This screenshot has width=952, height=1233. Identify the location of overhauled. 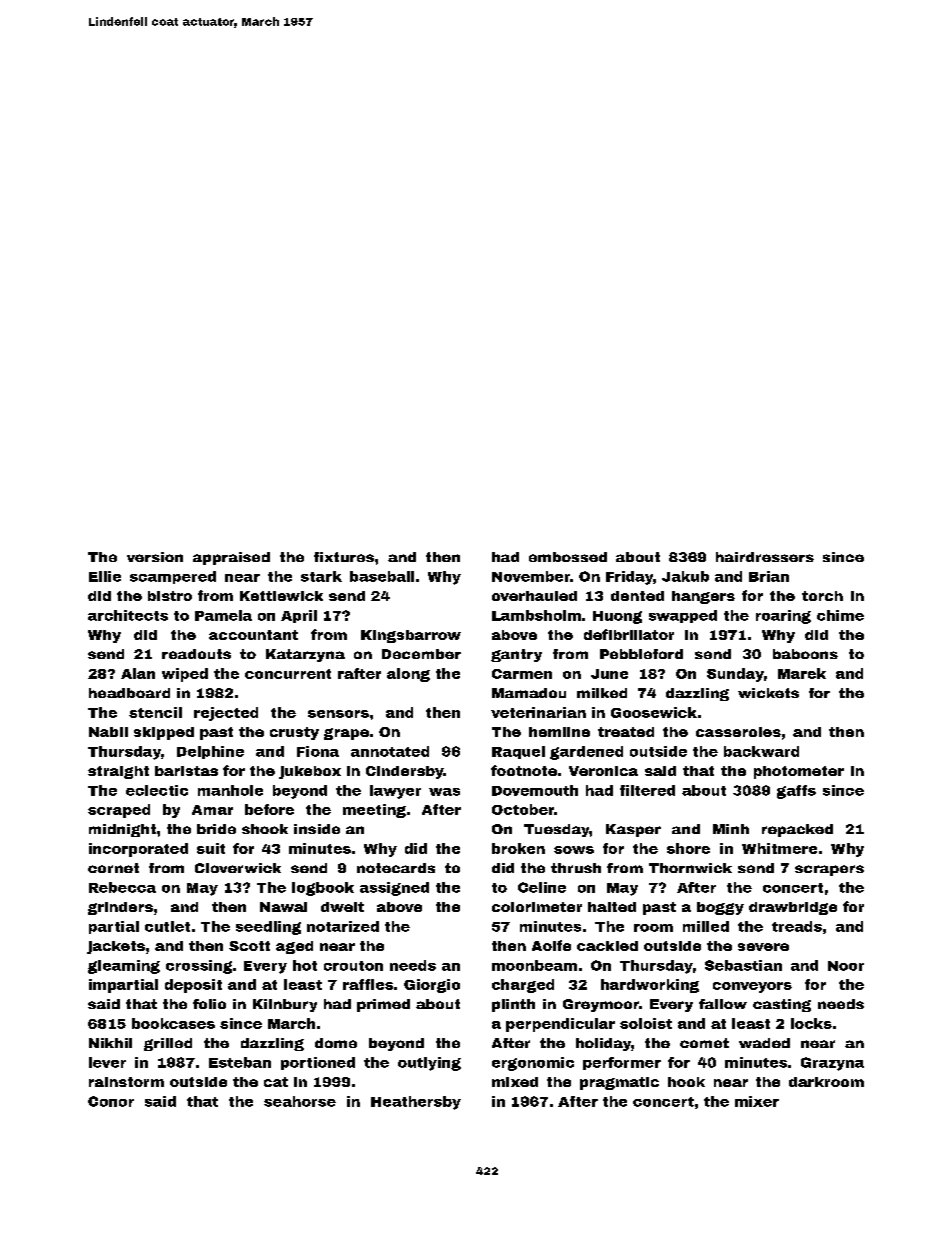
(534, 596).
